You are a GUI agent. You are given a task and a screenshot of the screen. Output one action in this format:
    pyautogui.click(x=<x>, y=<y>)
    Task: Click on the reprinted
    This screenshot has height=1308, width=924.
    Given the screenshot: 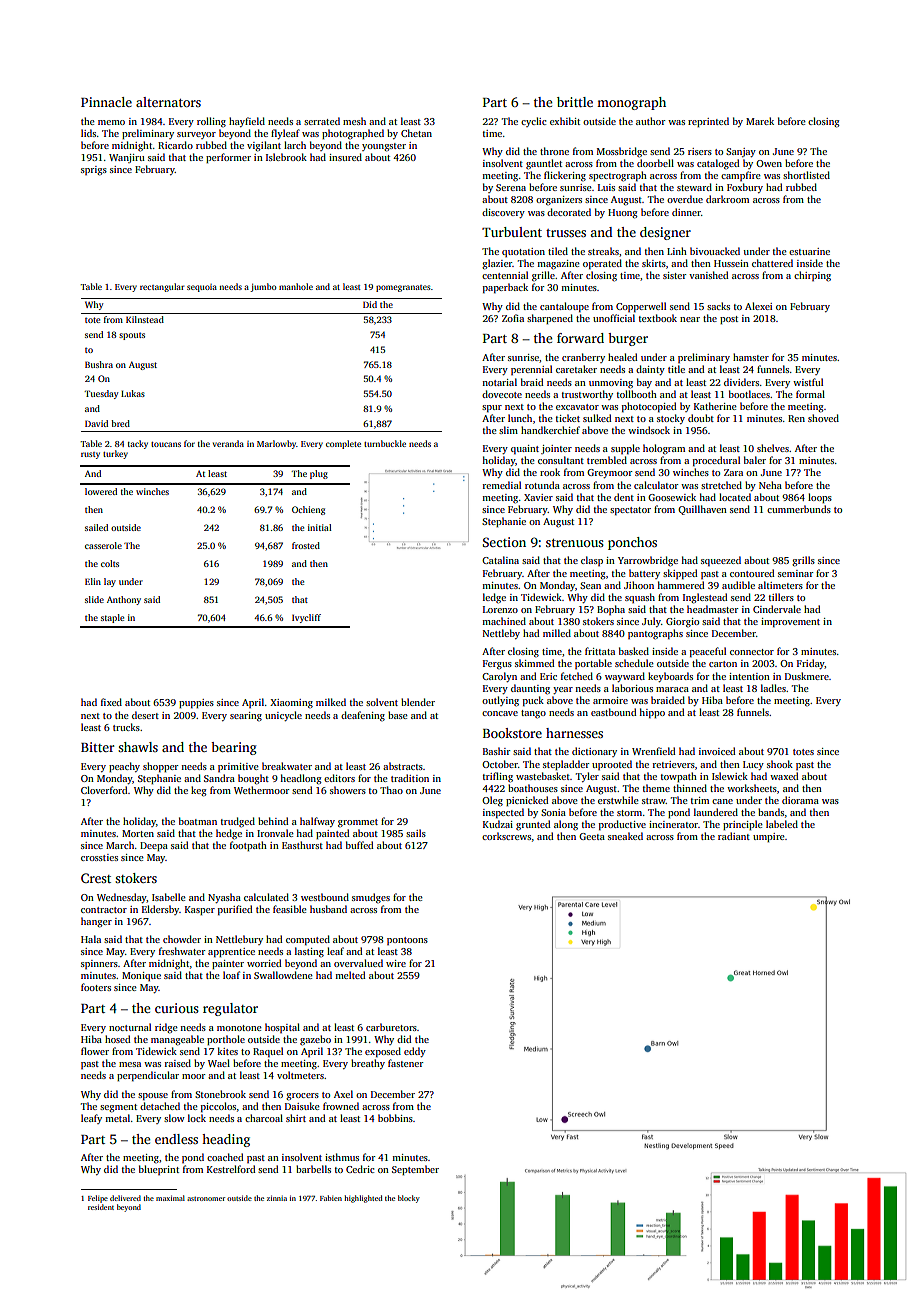 What is the action you would take?
    pyautogui.click(x=708, y=122)
